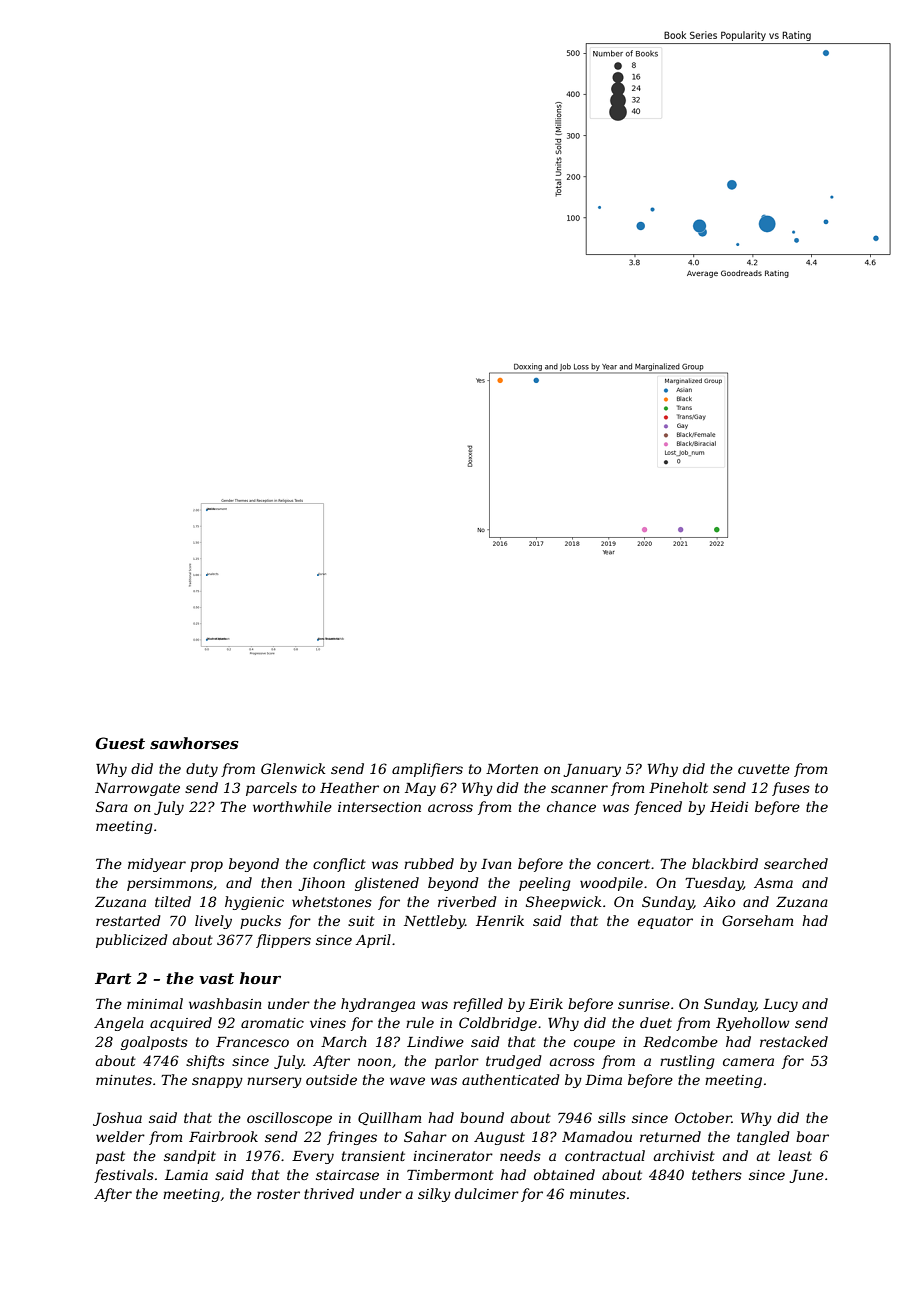 This page has height=1308, width=924. Describe the element at coordinates (252, 1042) in the page. I see `Francesco` at that location.
